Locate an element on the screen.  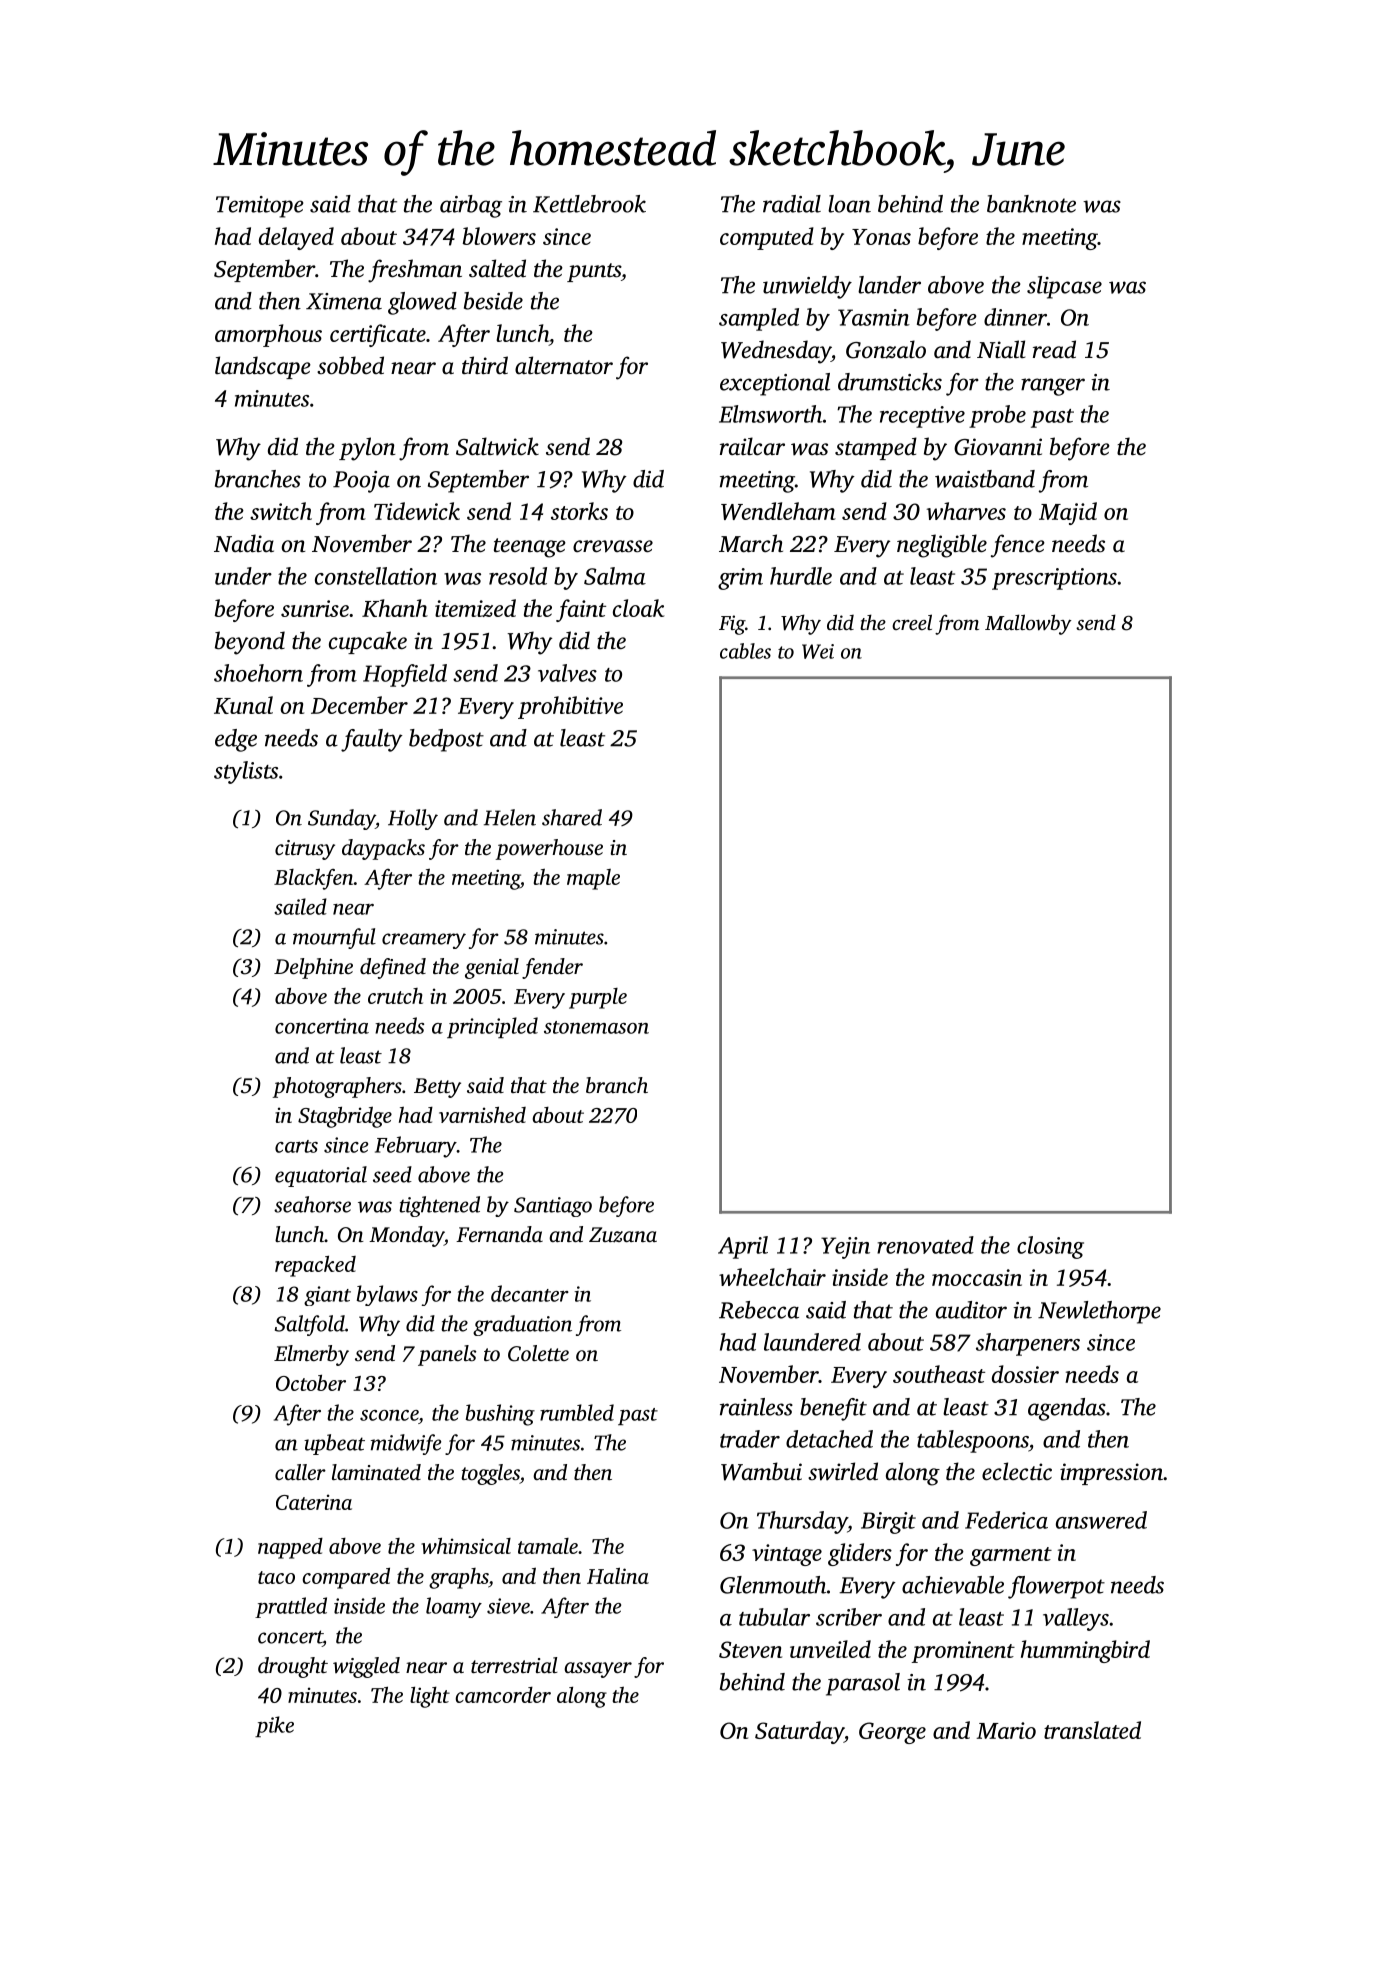
stonemason is located at coordinates (596, 1027).
